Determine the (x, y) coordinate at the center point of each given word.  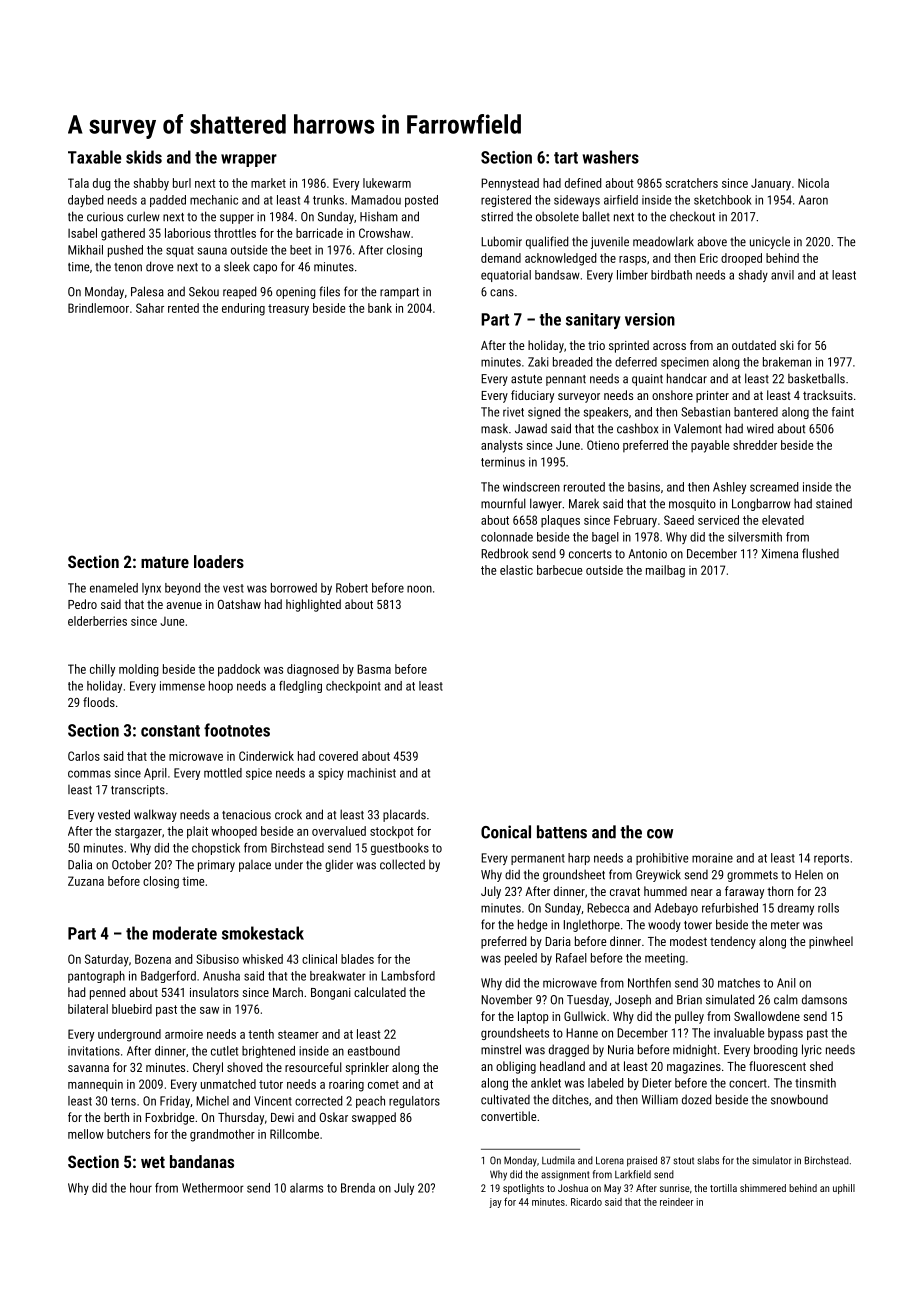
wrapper (249, 160)
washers (611, 157)
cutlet (224, 1051)
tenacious (246, 815)
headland (562, 1066)
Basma (374, 669)
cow (660, 834)
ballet (596, 216)
